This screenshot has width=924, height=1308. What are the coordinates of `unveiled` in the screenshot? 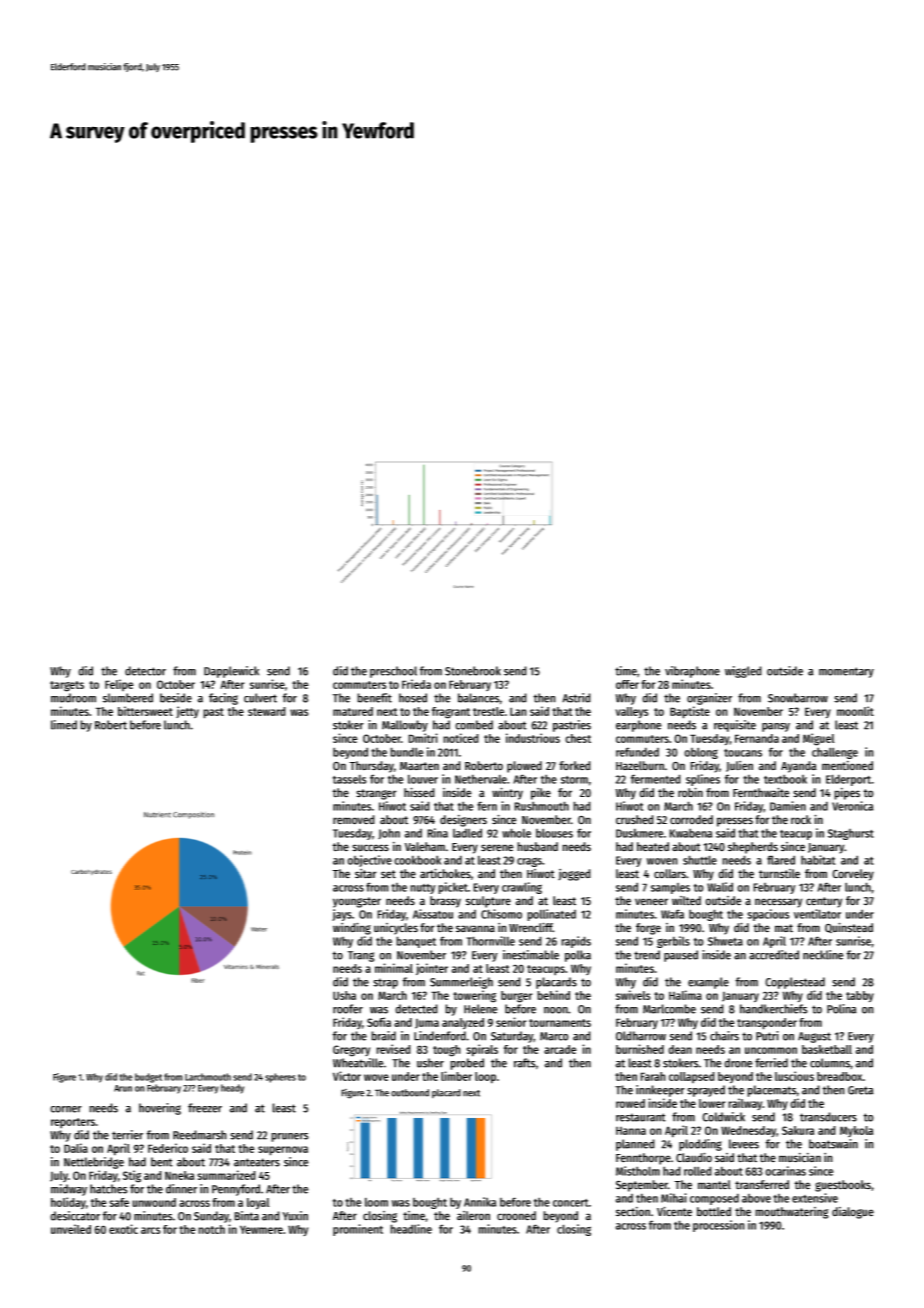 It's located at (71, 1229).
